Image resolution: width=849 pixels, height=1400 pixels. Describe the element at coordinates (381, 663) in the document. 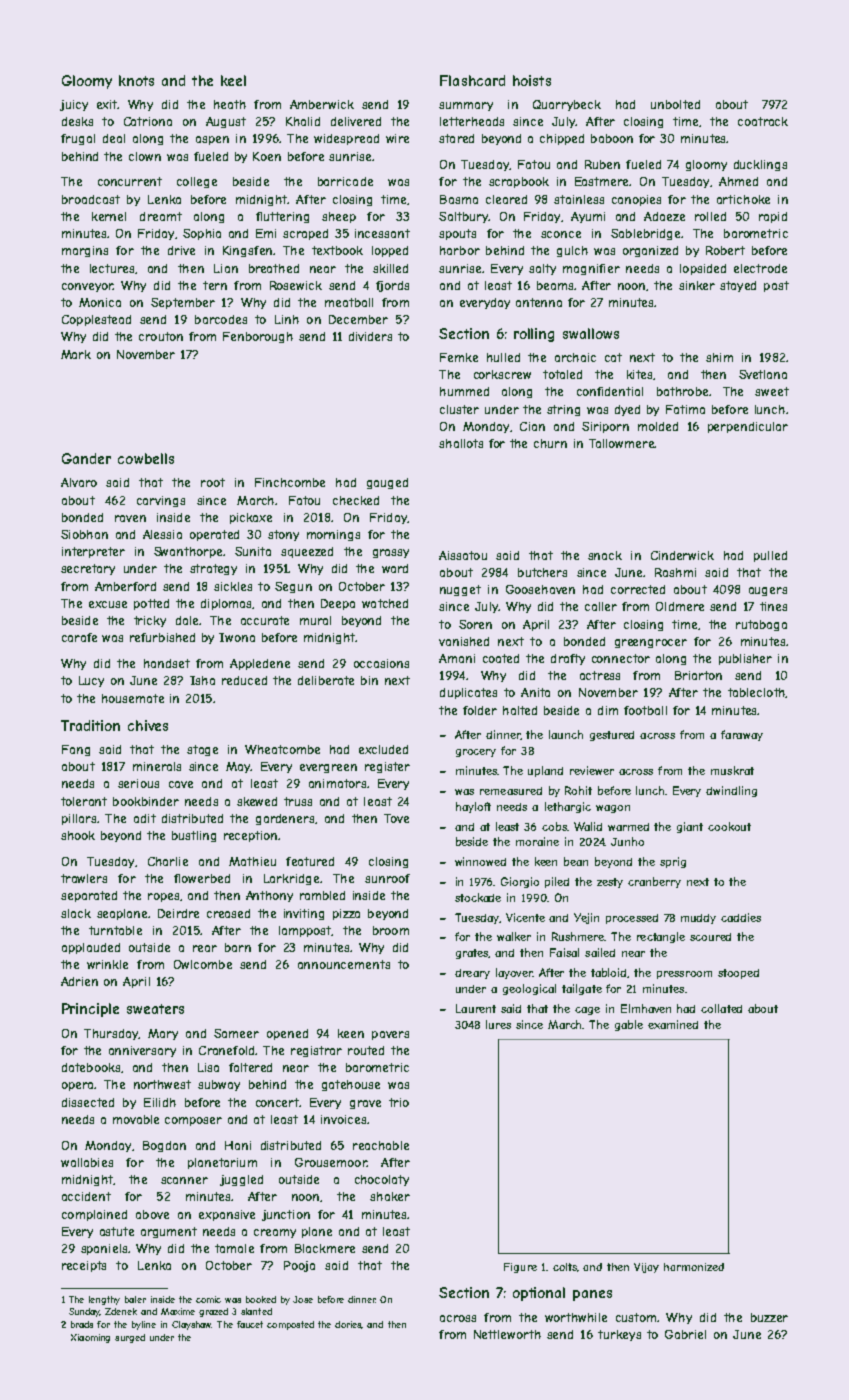

I see `occasions` at that location.
